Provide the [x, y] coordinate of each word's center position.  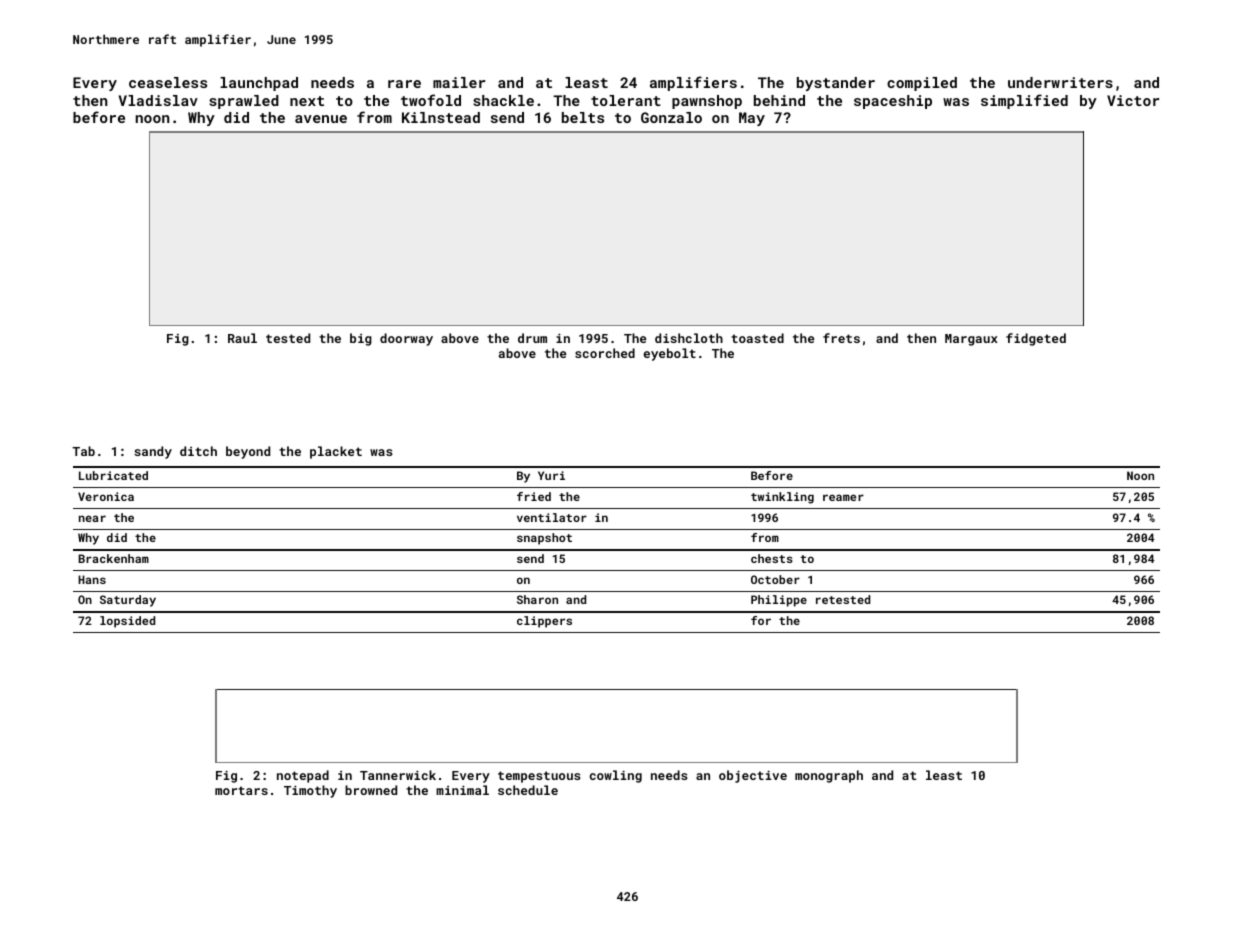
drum [532, 338]
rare [404, 84]
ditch [198, 451]
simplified [1024, 101]
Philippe [779, 601]
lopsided [127, 622]
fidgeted [1036, 339]
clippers [544, 622]
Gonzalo [671, 117]
